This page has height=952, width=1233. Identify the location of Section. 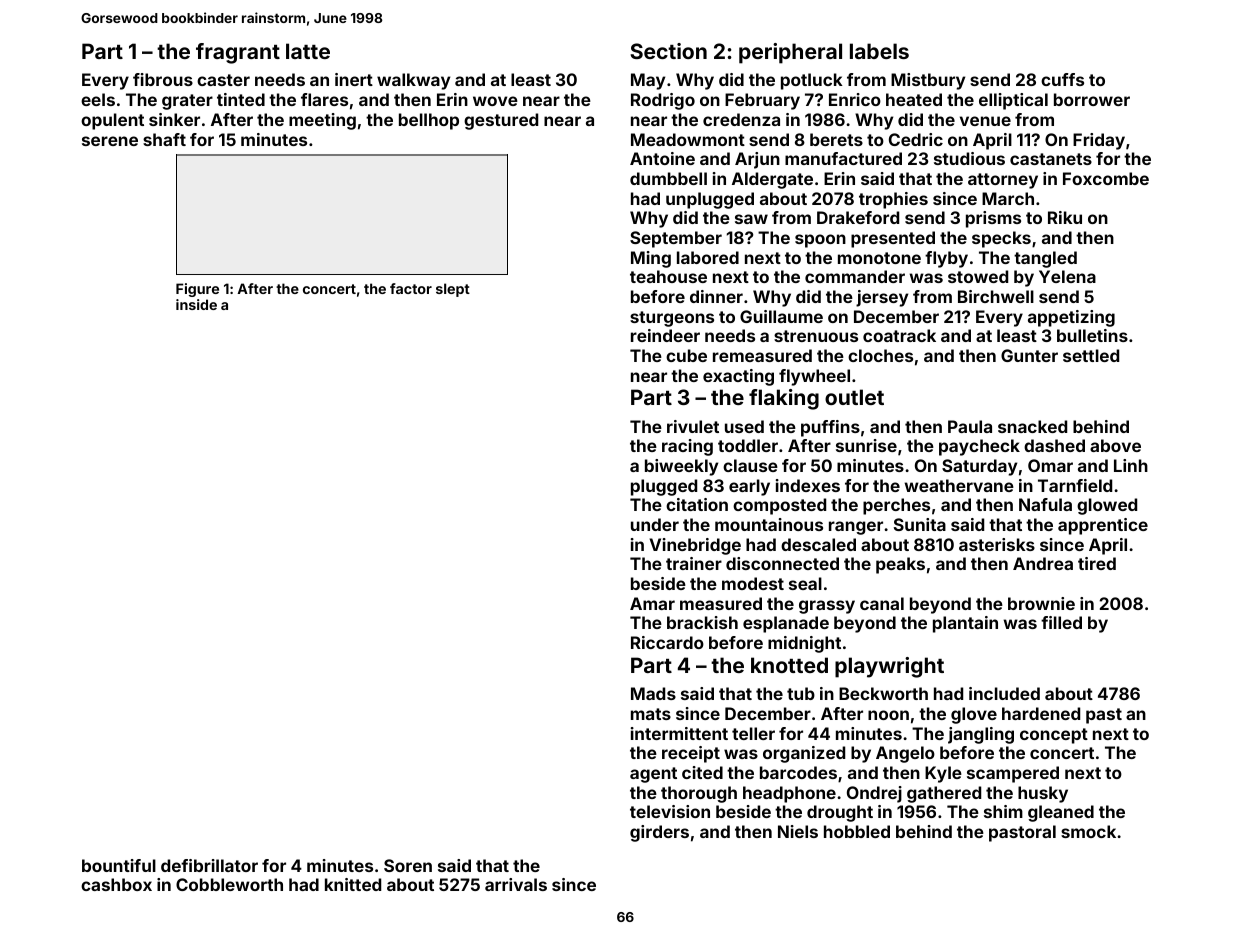
(668, 51).
